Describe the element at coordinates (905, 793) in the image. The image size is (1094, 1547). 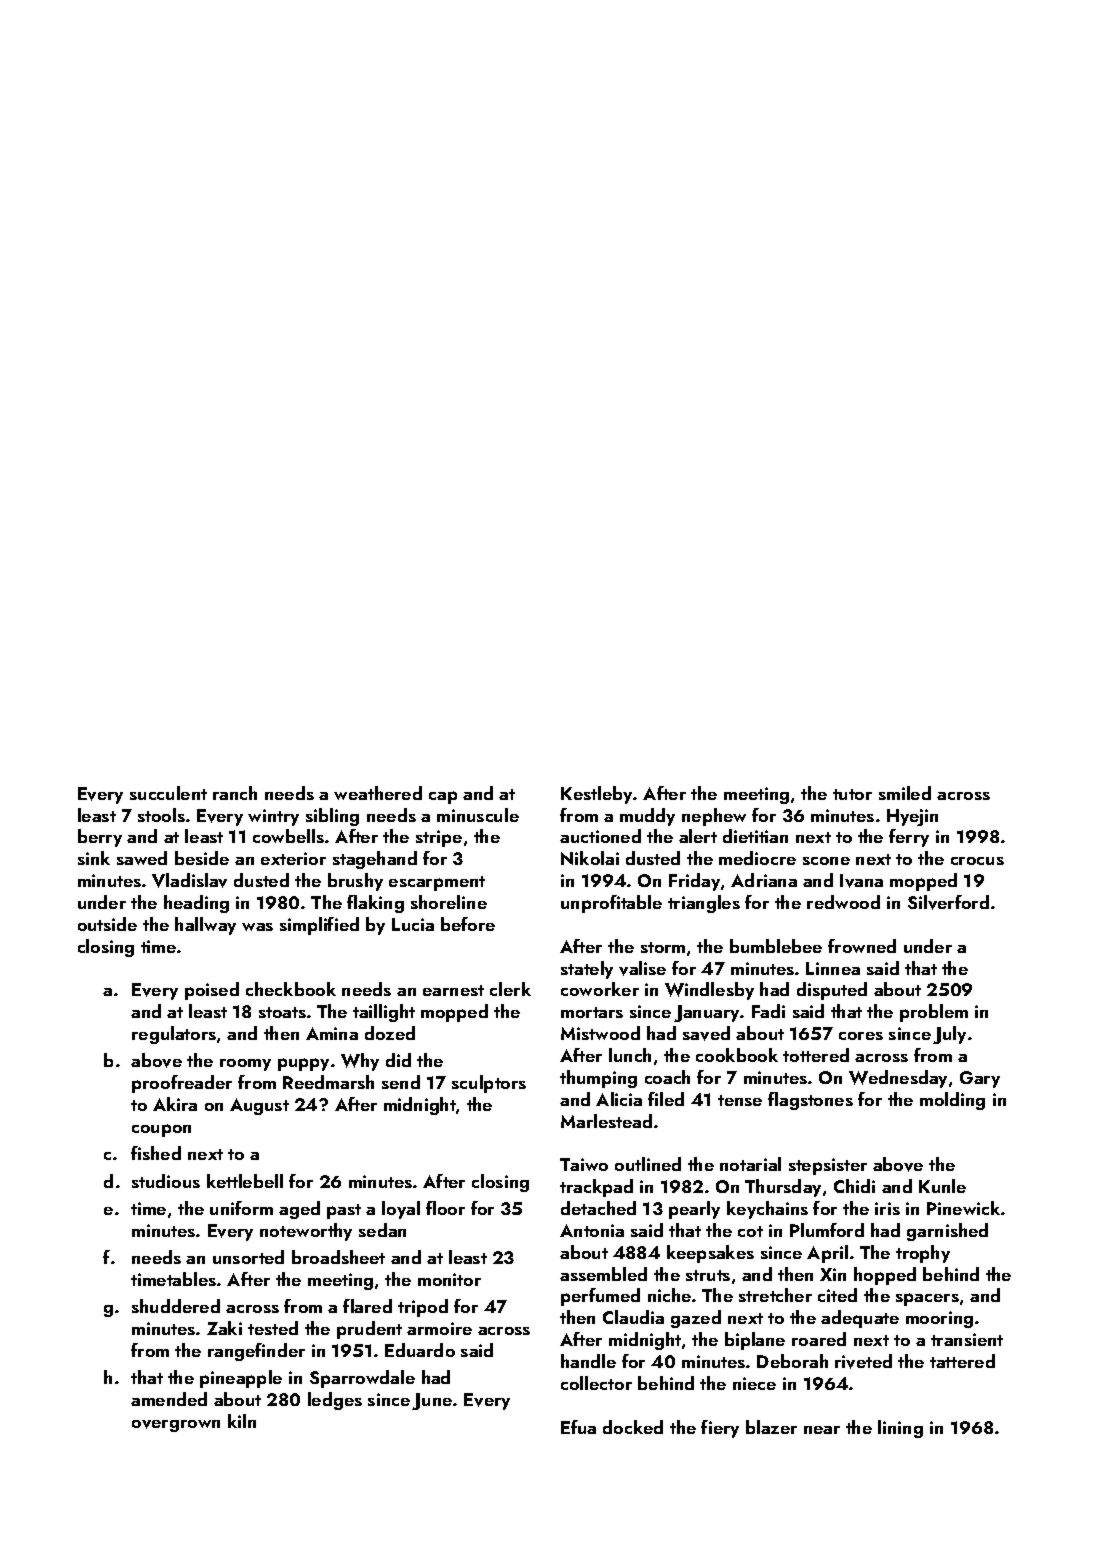
I see `smiled` at that location.
